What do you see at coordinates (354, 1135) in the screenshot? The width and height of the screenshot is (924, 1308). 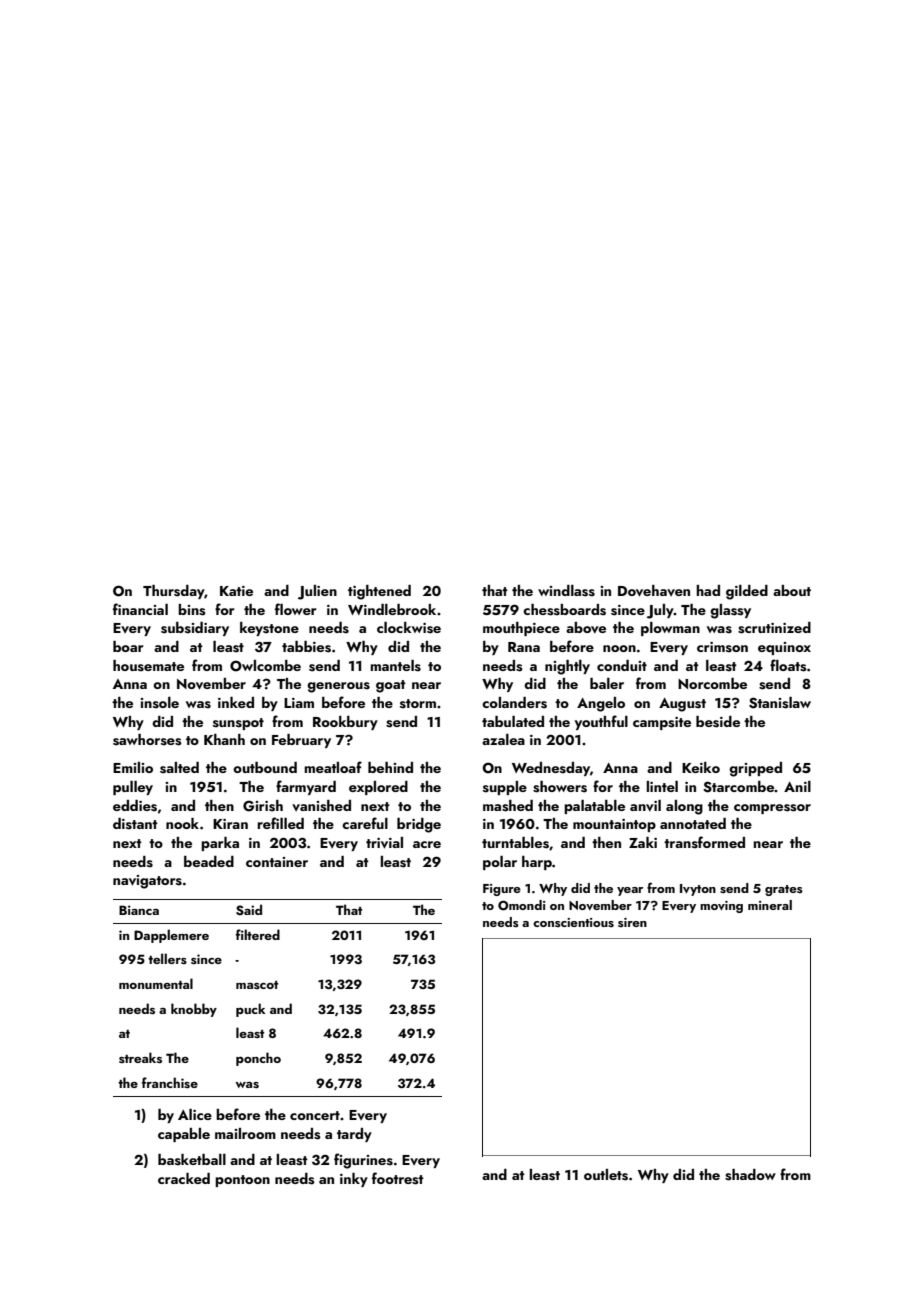 I see `tardy` at bounding box center [354, 1135].
